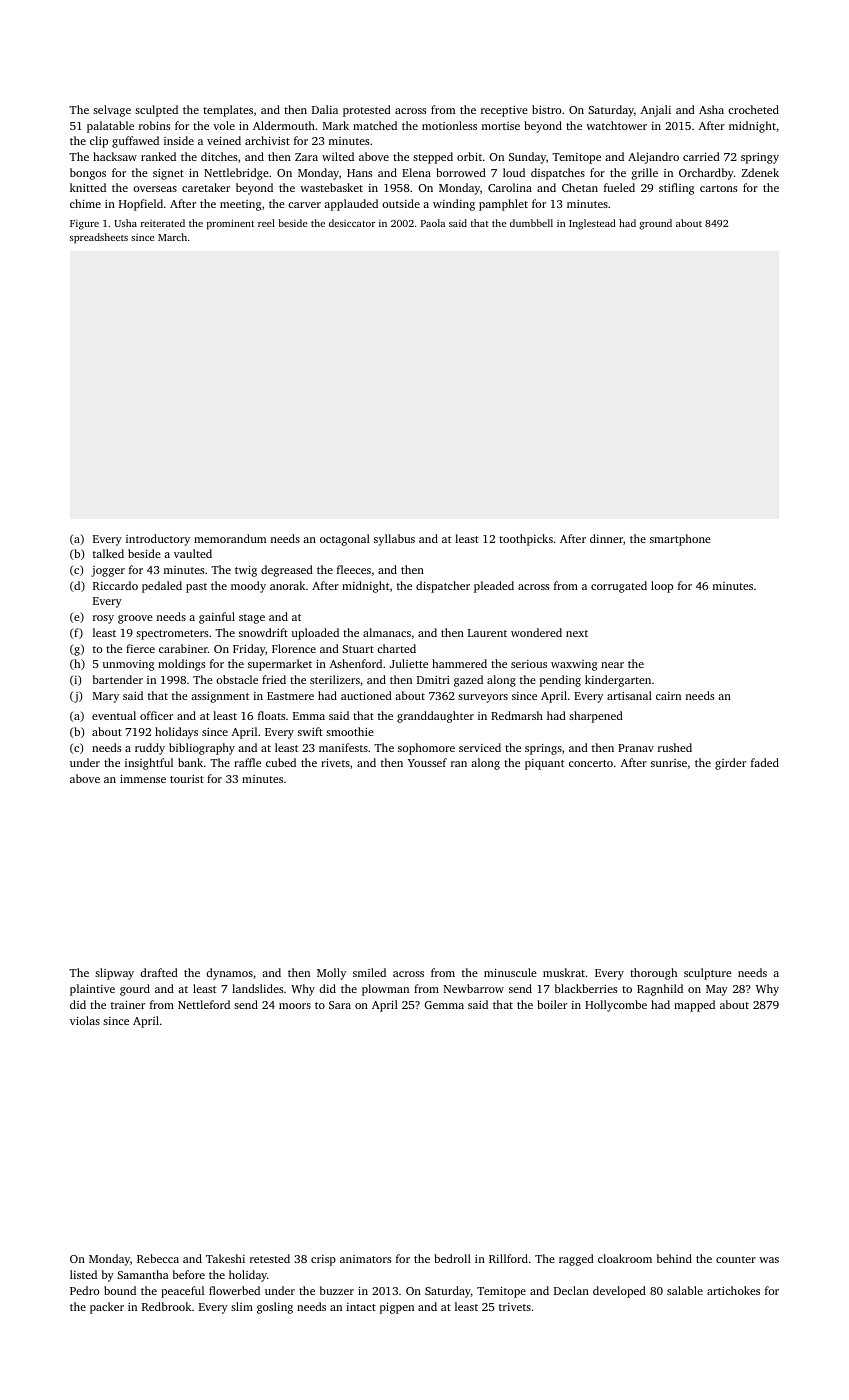 This page has width=849, height=1400. Describe the element at coordinates (172, 237) in the page. I see `March` at that location.
